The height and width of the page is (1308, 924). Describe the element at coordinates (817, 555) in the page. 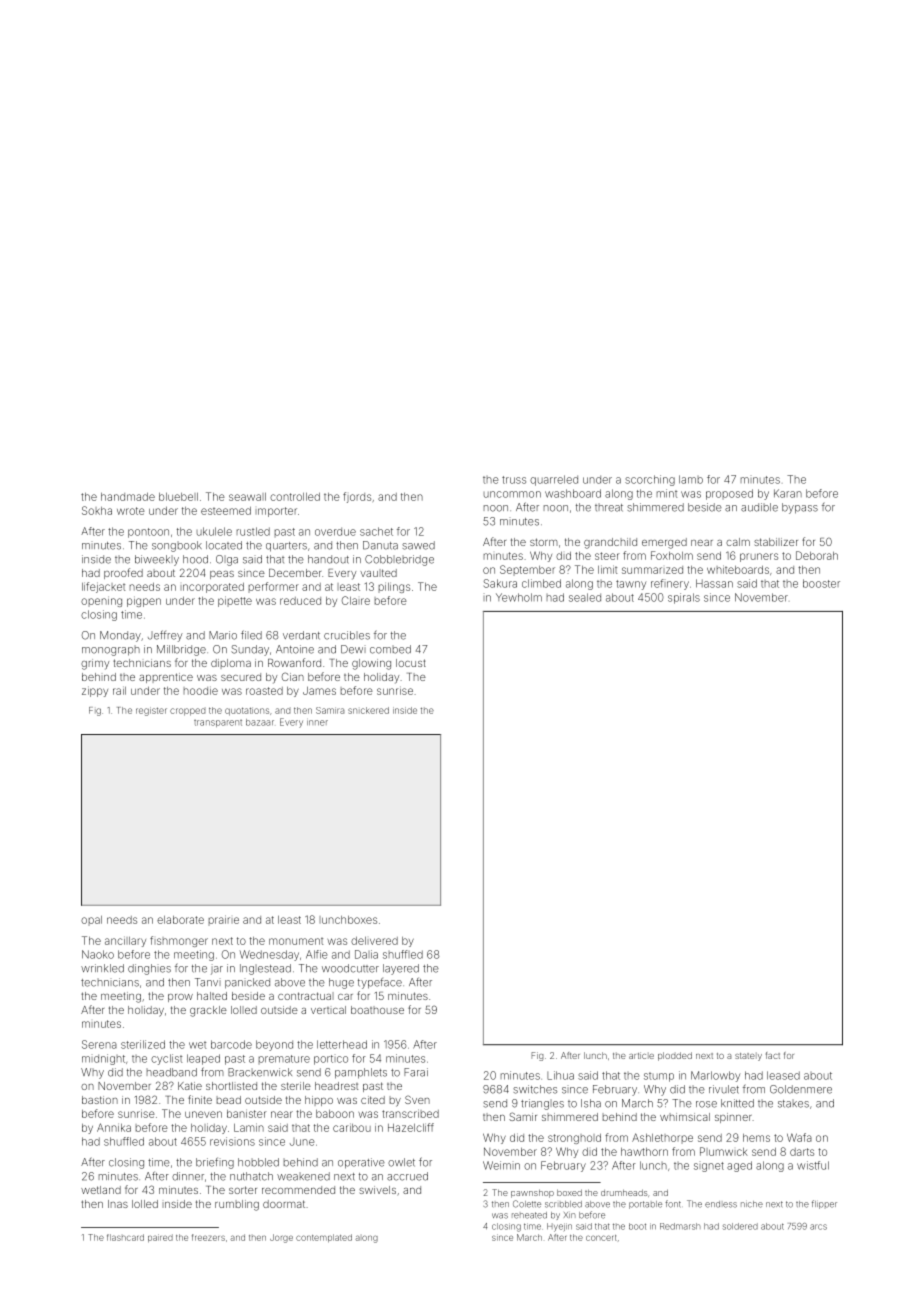

I see `Deborah` at that location.
